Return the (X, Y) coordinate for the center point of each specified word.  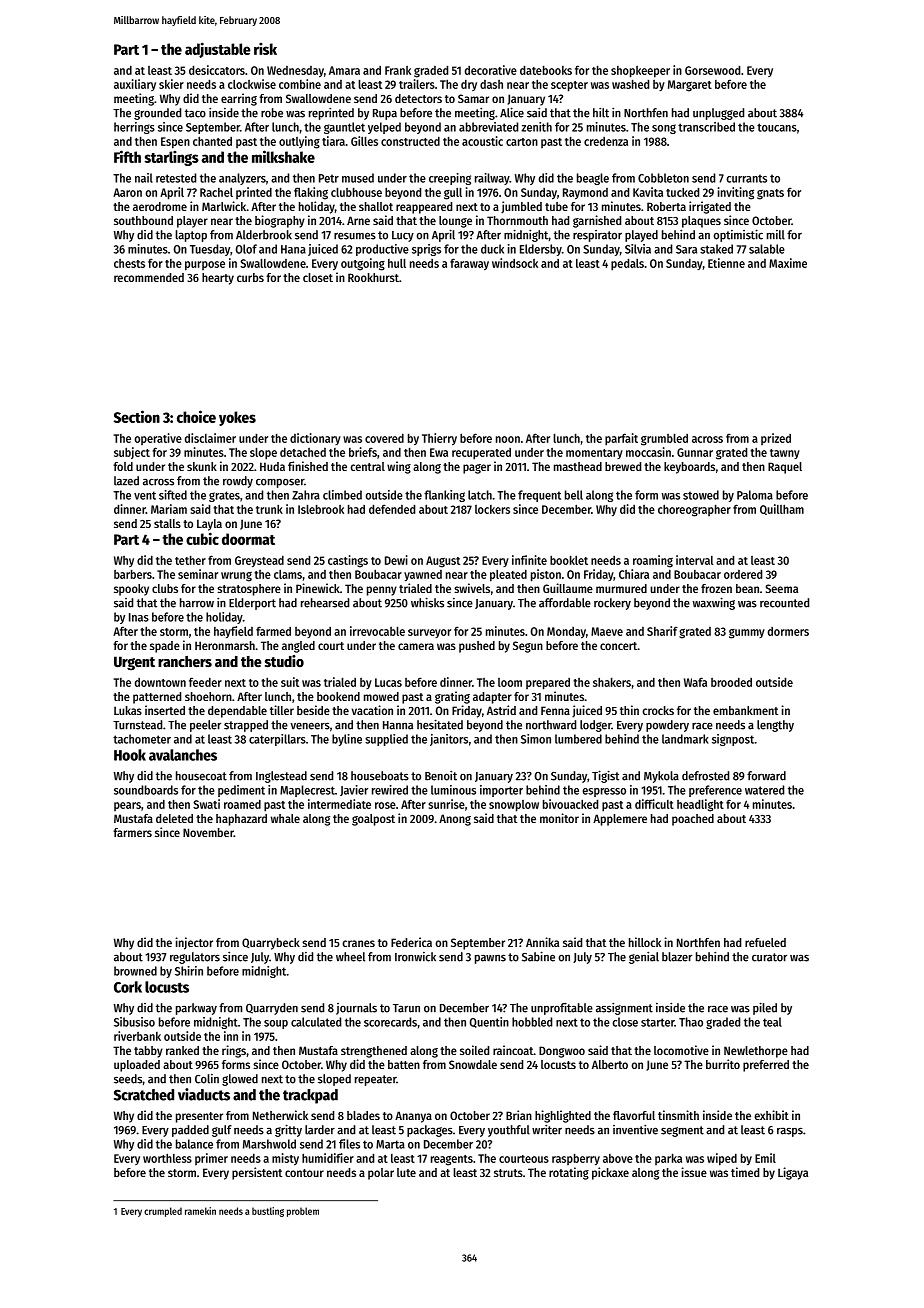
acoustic (482, 141)
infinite (529, 560)
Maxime (788, 263)
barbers (133, 574)
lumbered (578, 739)
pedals (627, 264)
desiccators (217, 70)
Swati (206, 804)
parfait (621, 439)
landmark (685, 739)
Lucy (403, 236)
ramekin (200, 1211)
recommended (149, 277)
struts (508, 1173)
